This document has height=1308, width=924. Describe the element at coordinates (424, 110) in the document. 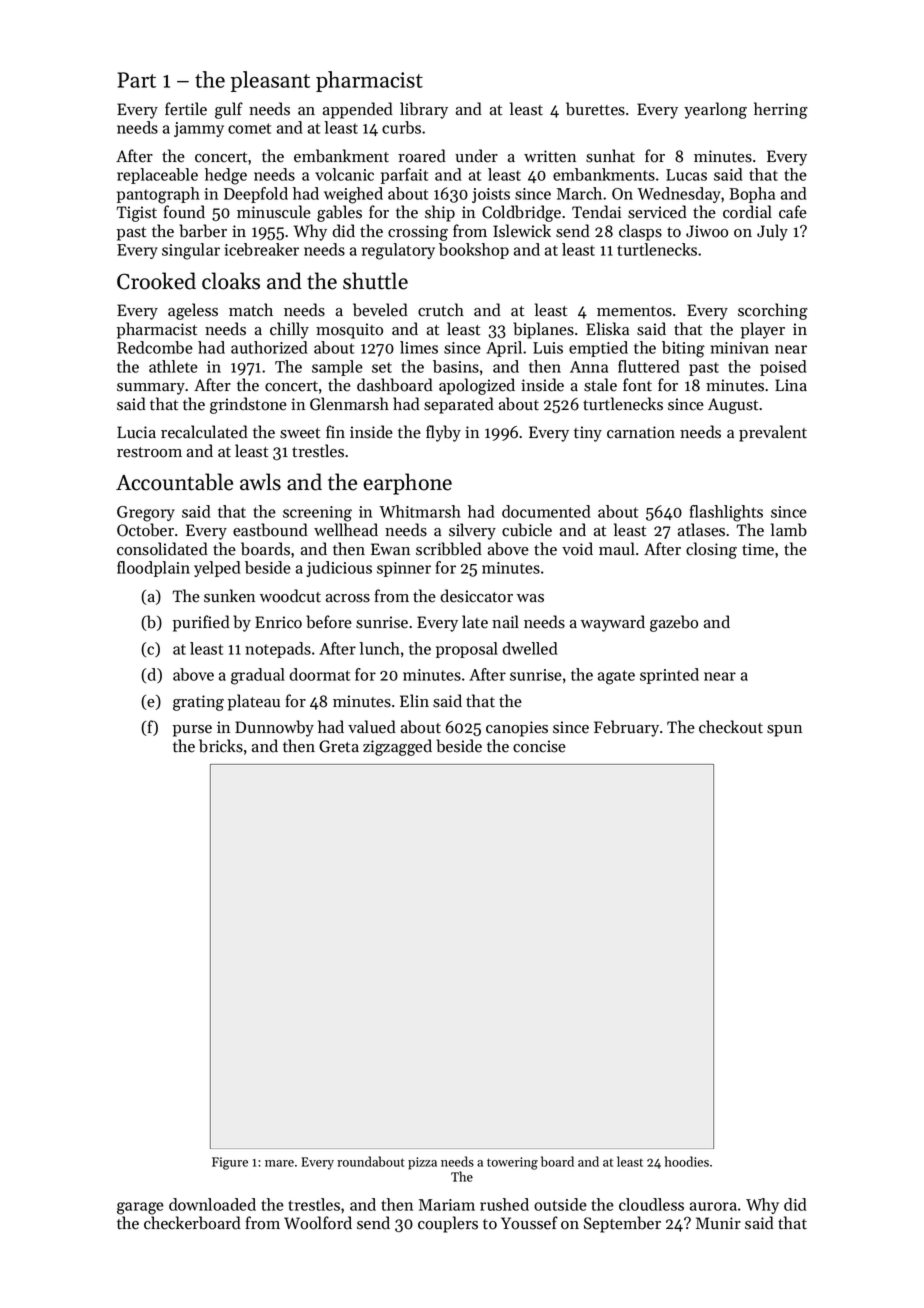

I see `library` at that location.
